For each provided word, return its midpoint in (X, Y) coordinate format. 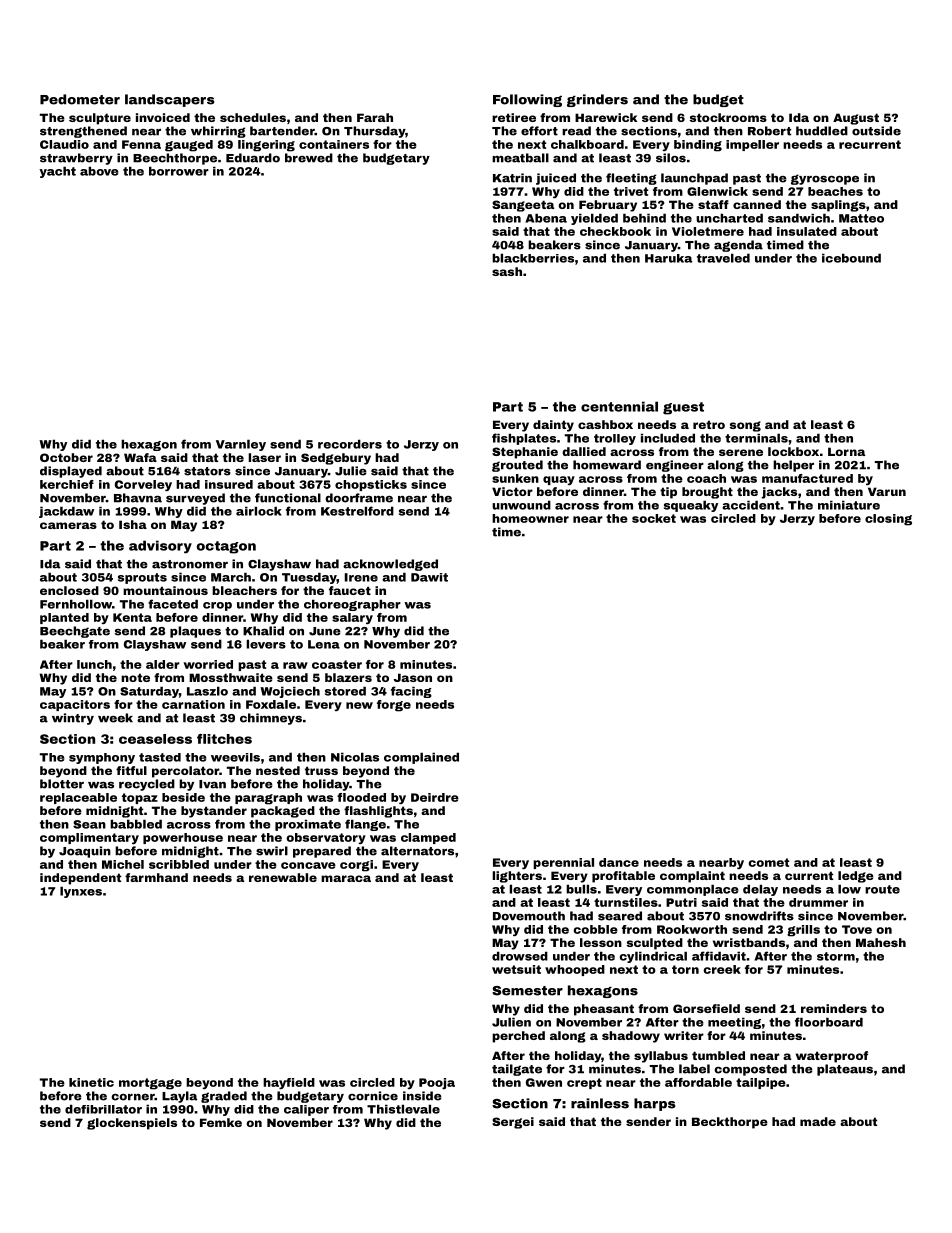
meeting (734, 1023)
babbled (136, 824)
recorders (350, 444)
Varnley (241, 445)
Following (527, 100)
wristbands (749, 942)
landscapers (169, 100)
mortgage (150, 1084)
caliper (306, 1110)
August (856, 119)
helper (793, 466)
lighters (517, 877)
